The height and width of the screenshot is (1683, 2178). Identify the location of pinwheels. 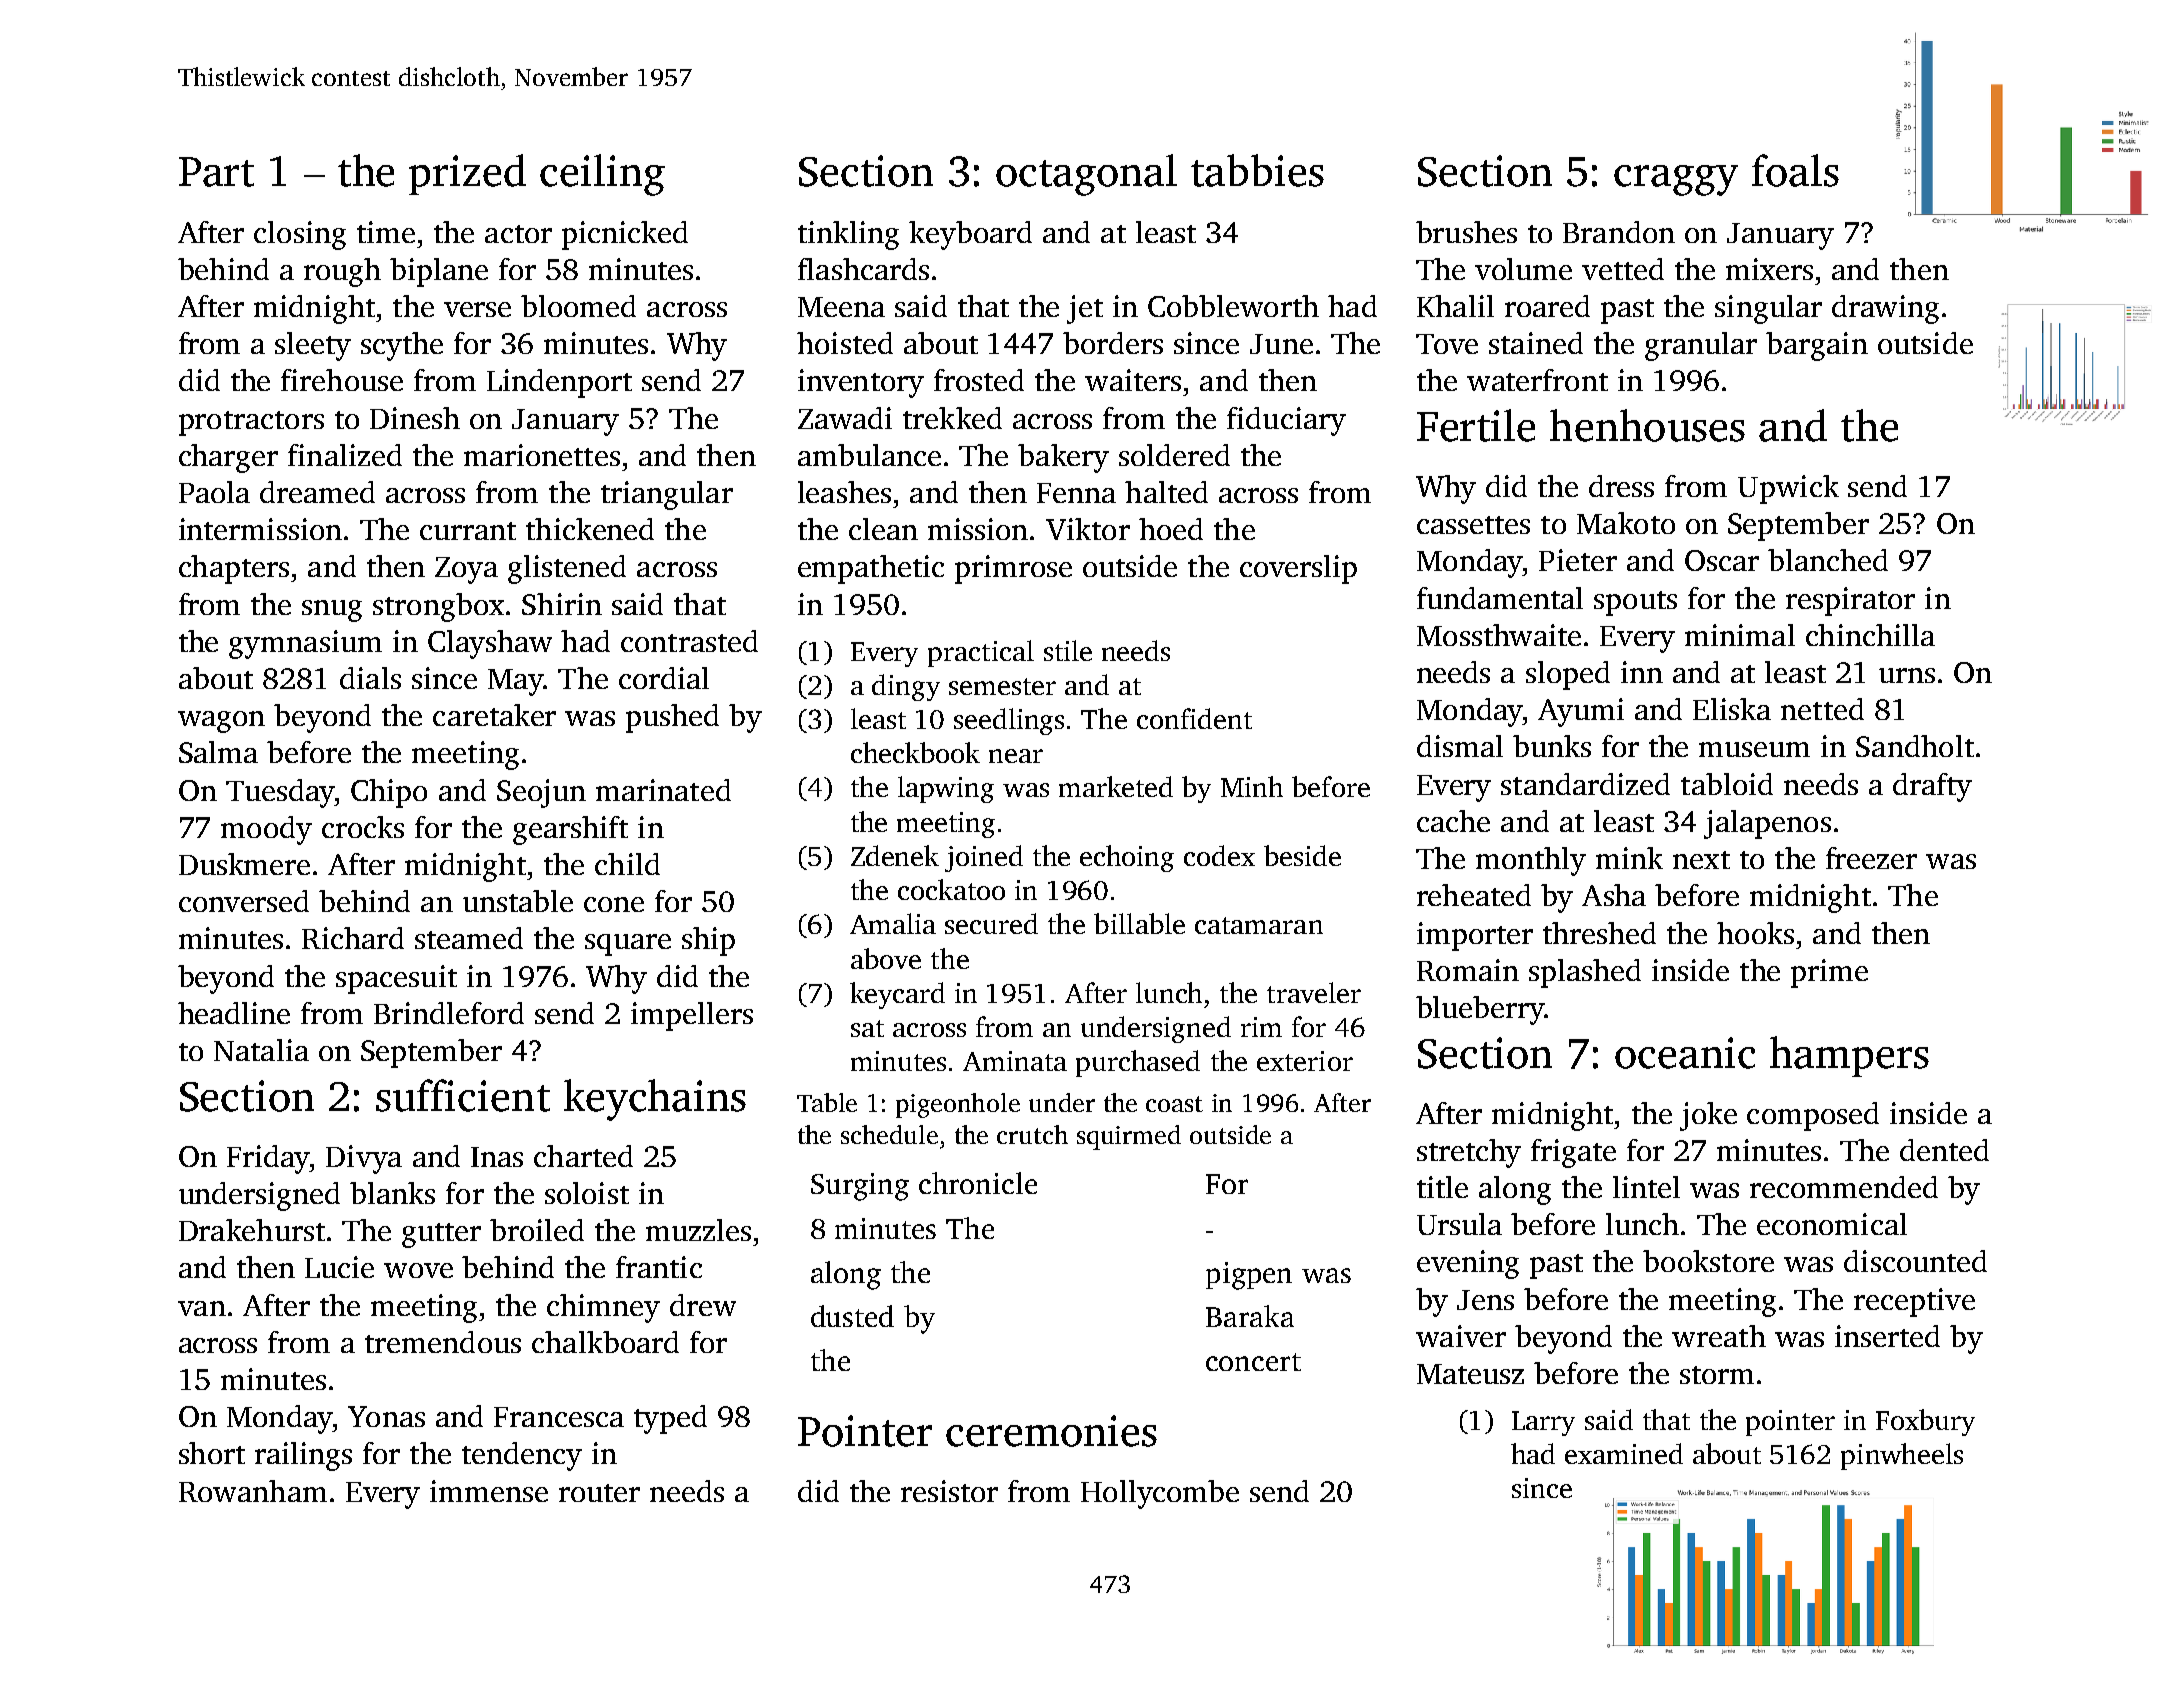
(1902, 1456).
